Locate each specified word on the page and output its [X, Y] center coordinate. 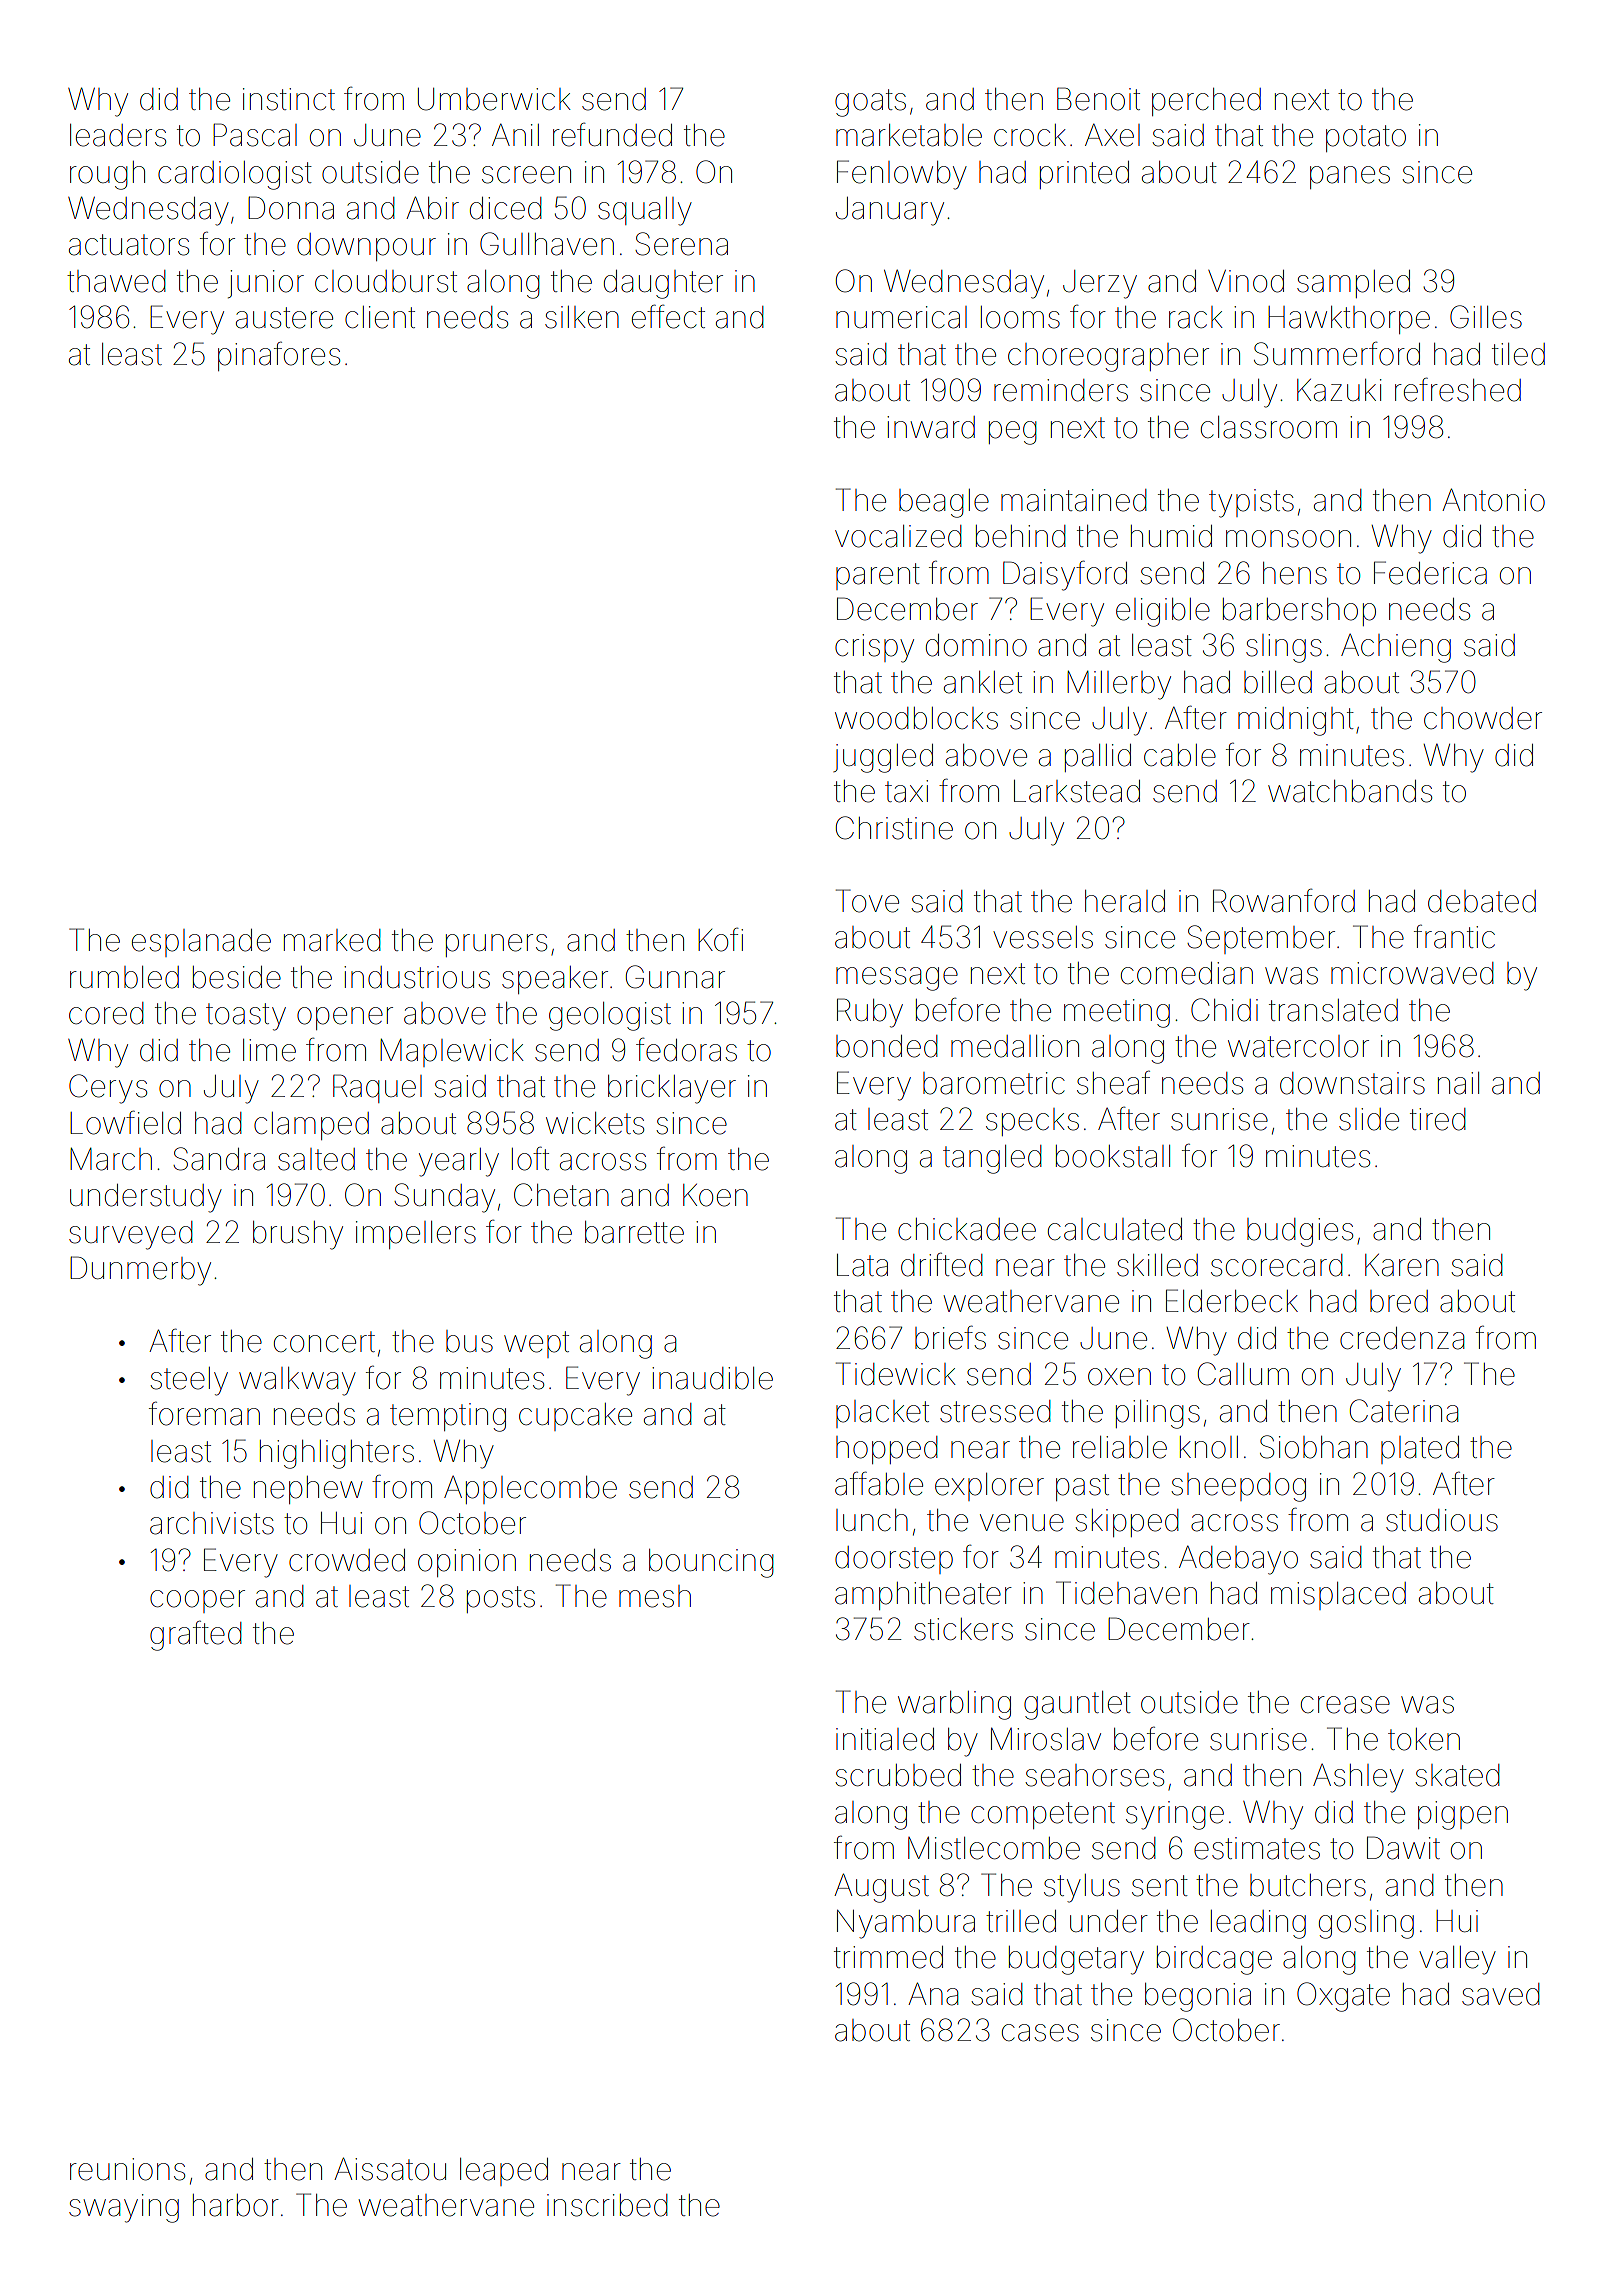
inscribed [607, 2205]
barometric [994, 1083]
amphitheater [923, 1596]
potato [1366, 138]
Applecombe [530, 1490]
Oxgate [1343, 1997]
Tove [867, 901]
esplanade [201, 943]
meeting [1117, 1013]
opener [345, 1018]
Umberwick [494, 99]
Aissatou [390, 2169]
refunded [612, 135]
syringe [1175, 1815]
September [1261, 939]
